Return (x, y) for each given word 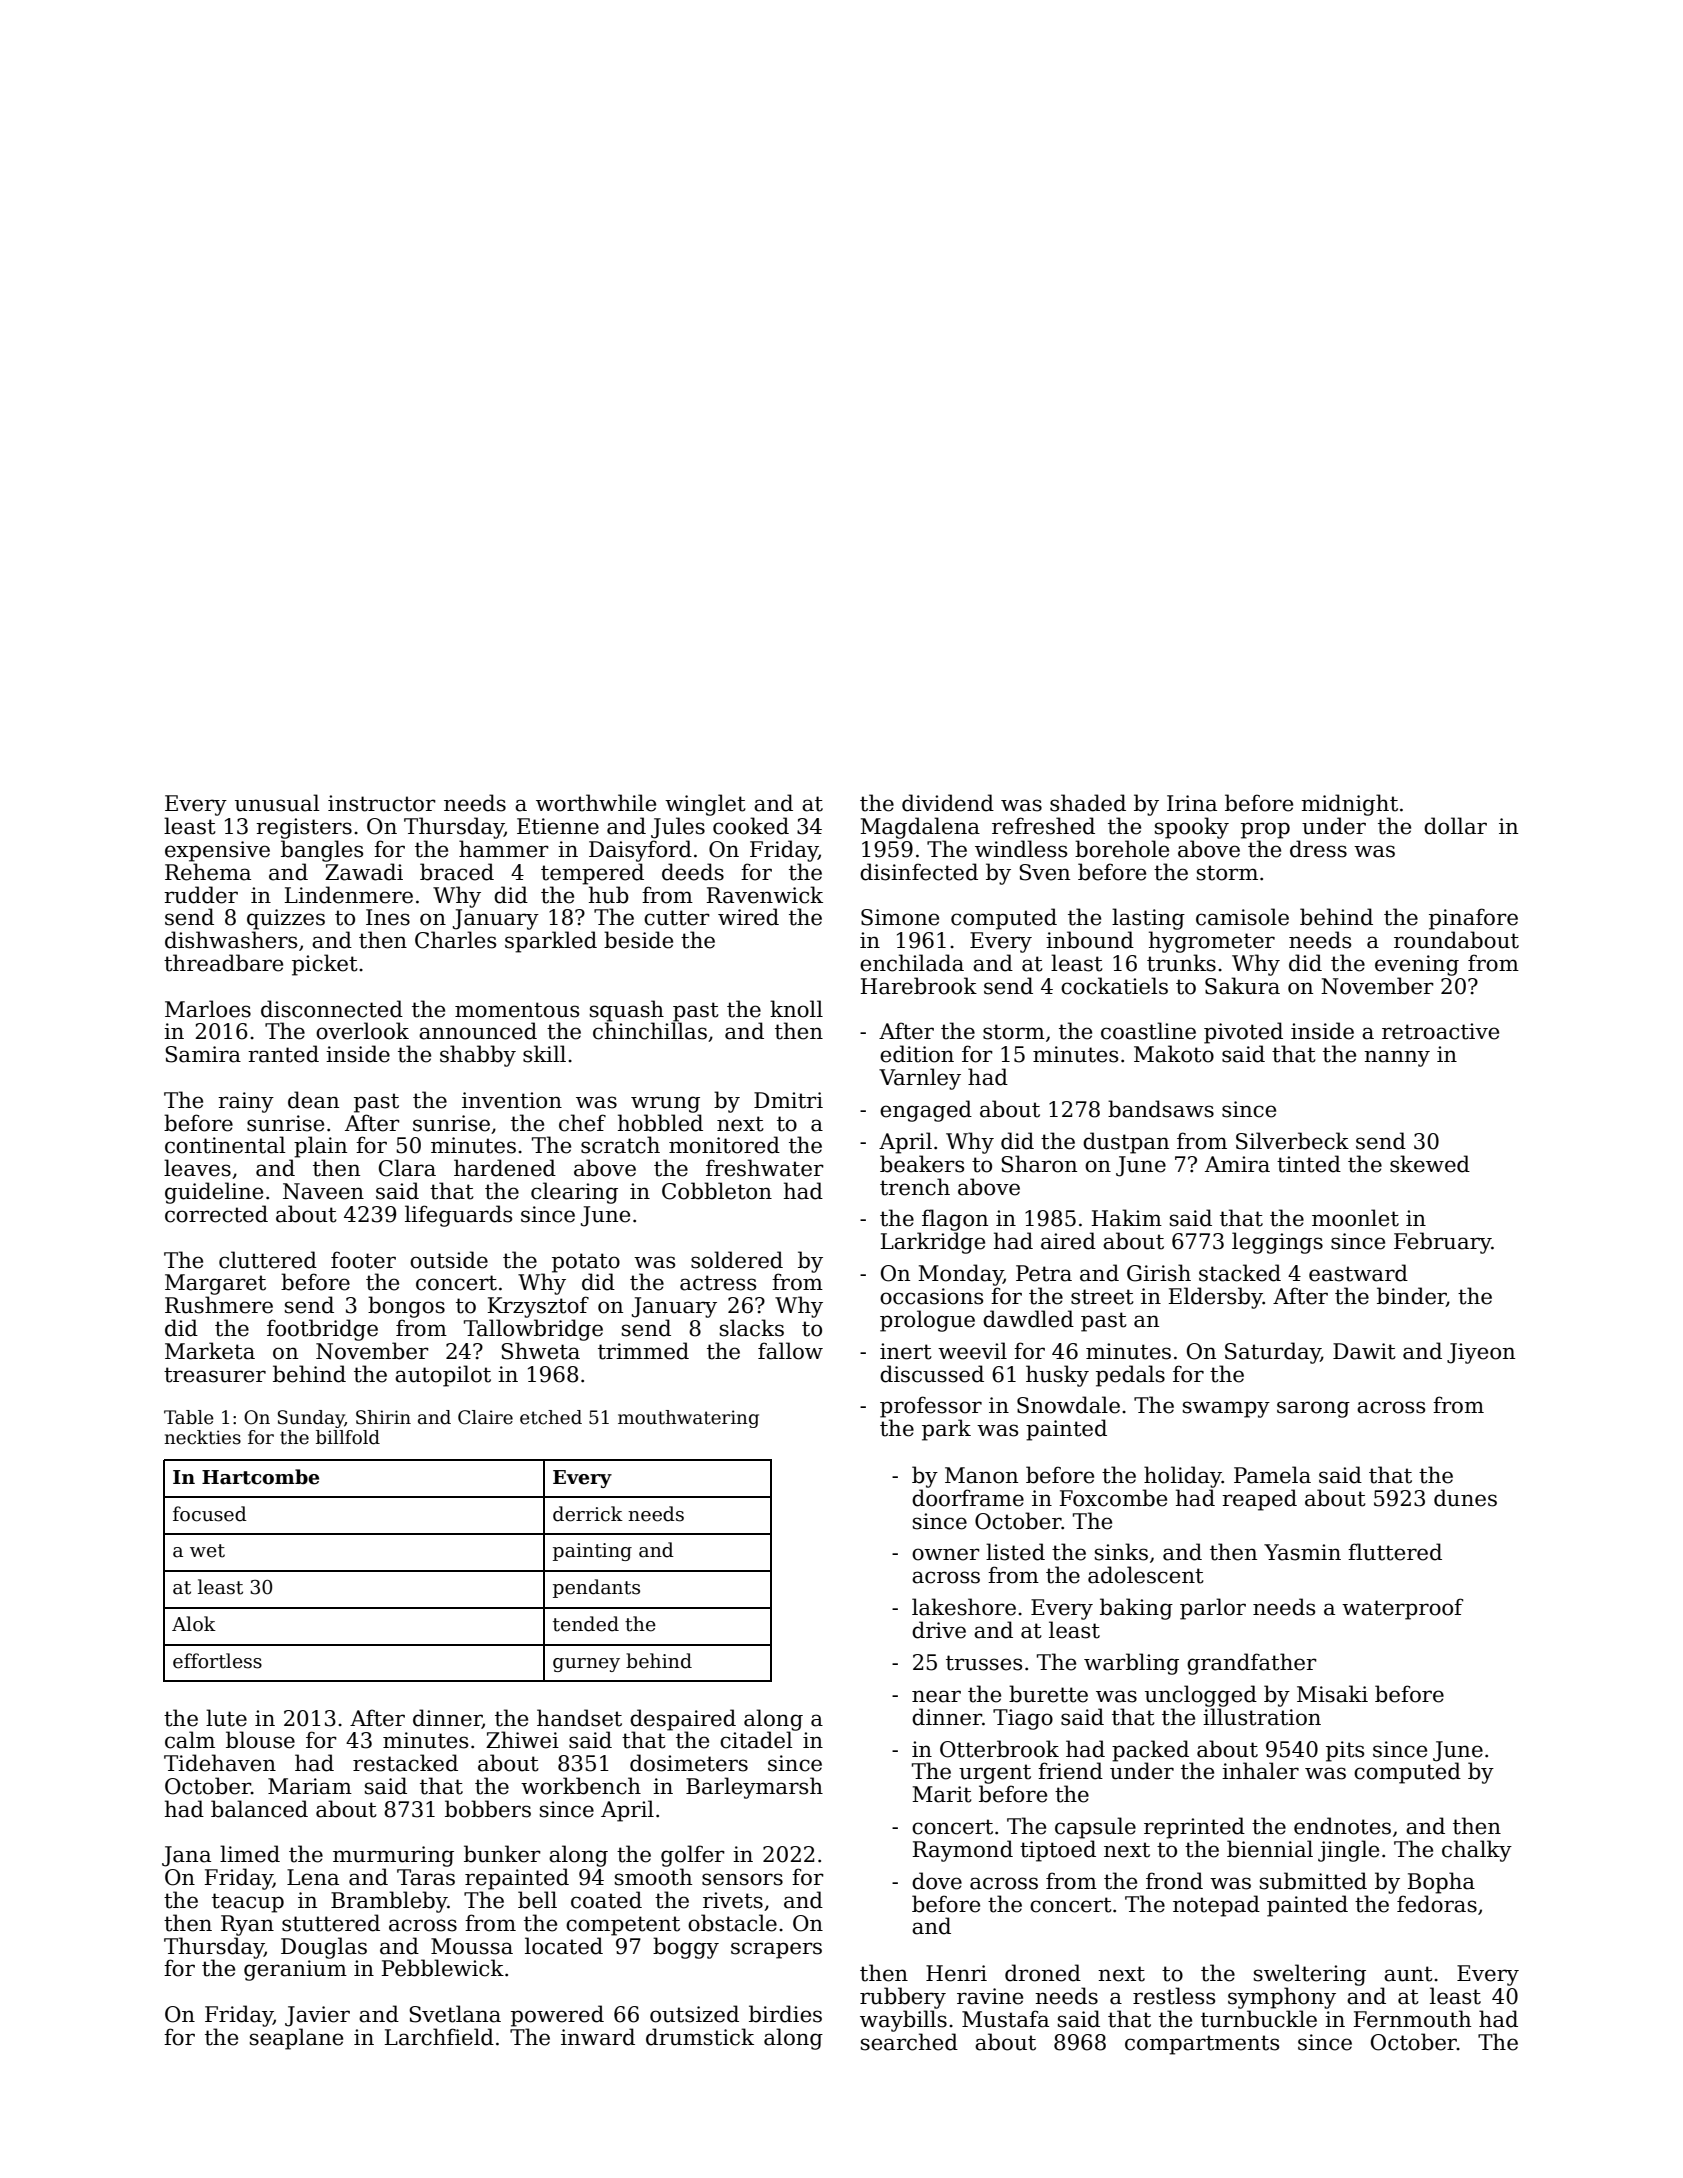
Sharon (1039, 1164)
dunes (1465, 1498)
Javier (317, 2016)
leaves (197, 1168)
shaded (1088, 803)
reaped (1259, 1500)
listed (1015, 1552)
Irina (1192, 803)
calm (190, 1740)
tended (586, 1624)
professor (931, 1407)
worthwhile (596, 803)
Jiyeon (1481, 1353)
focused (210, 1514)
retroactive (1440, 1031)
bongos (406, 1307)
